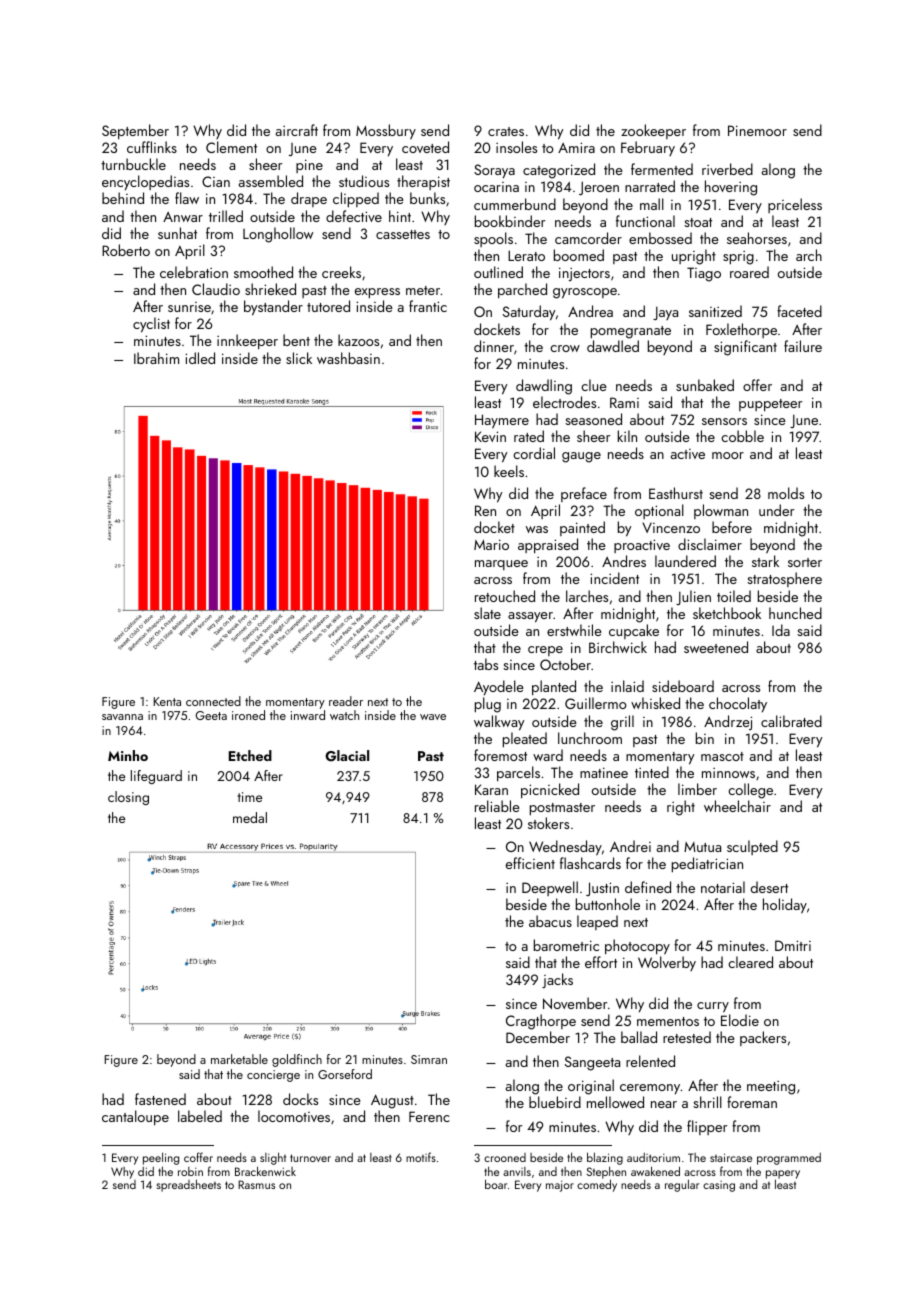 The height and width of the screenshot is (1308, 924). Describe the element at coordinates (793, 945) in the screenshot. I see `Dmitri` at that location.
